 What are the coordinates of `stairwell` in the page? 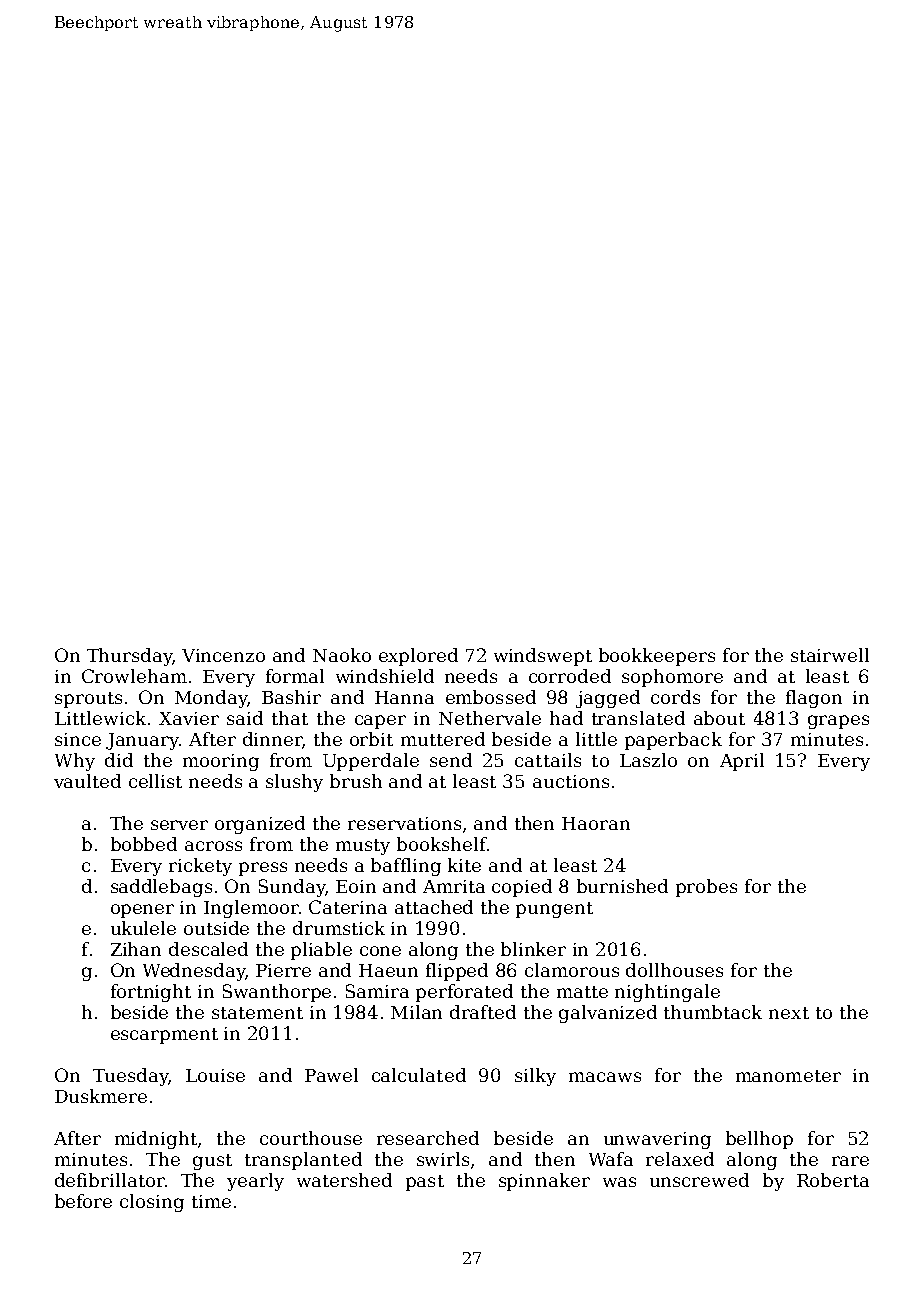 It's located at (830, 655).
